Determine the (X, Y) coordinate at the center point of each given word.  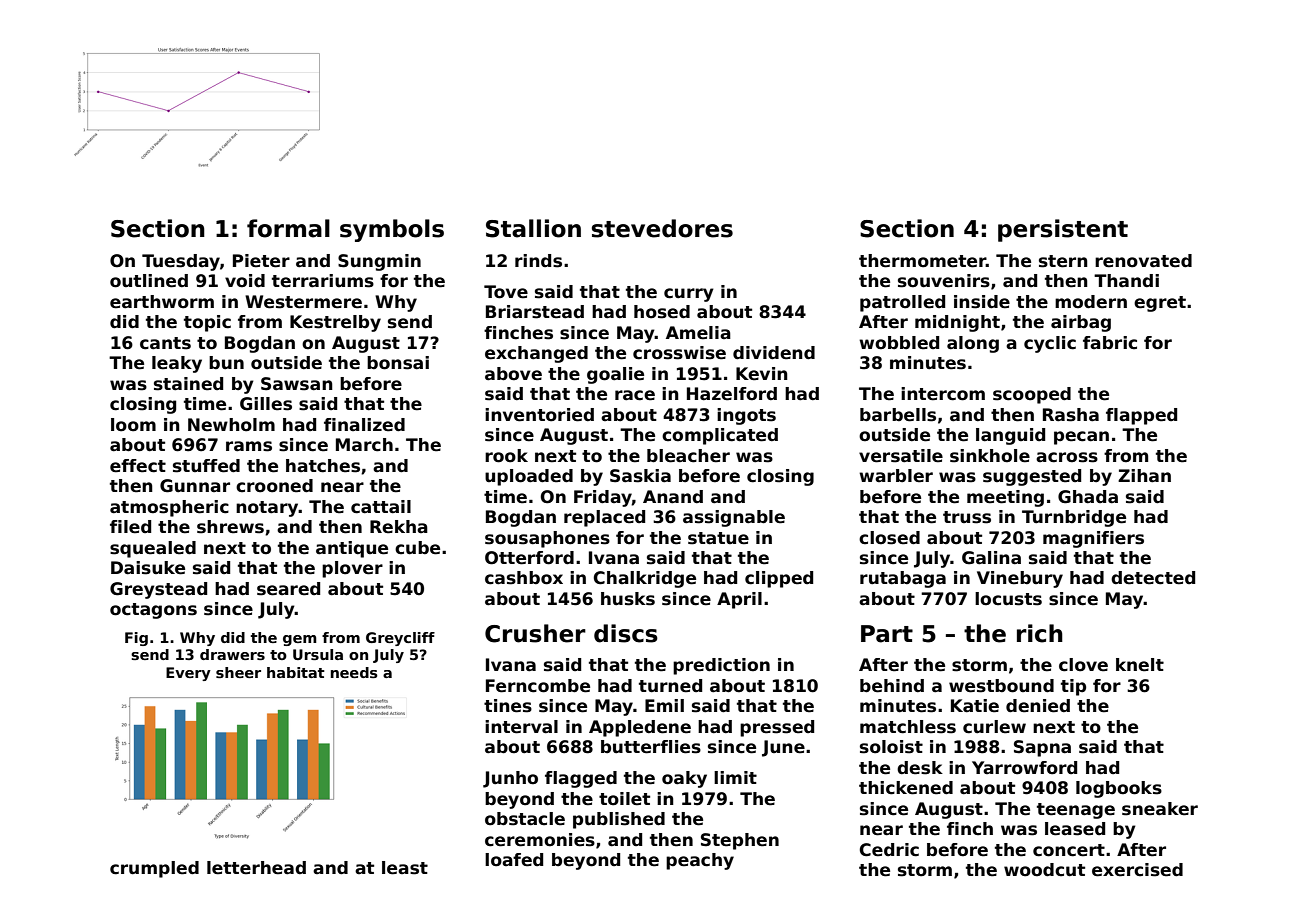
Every (188, 674)
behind (892, 686)
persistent (1063, 230)
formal (288, 228)
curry (689, 295)
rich (1040, 633)
